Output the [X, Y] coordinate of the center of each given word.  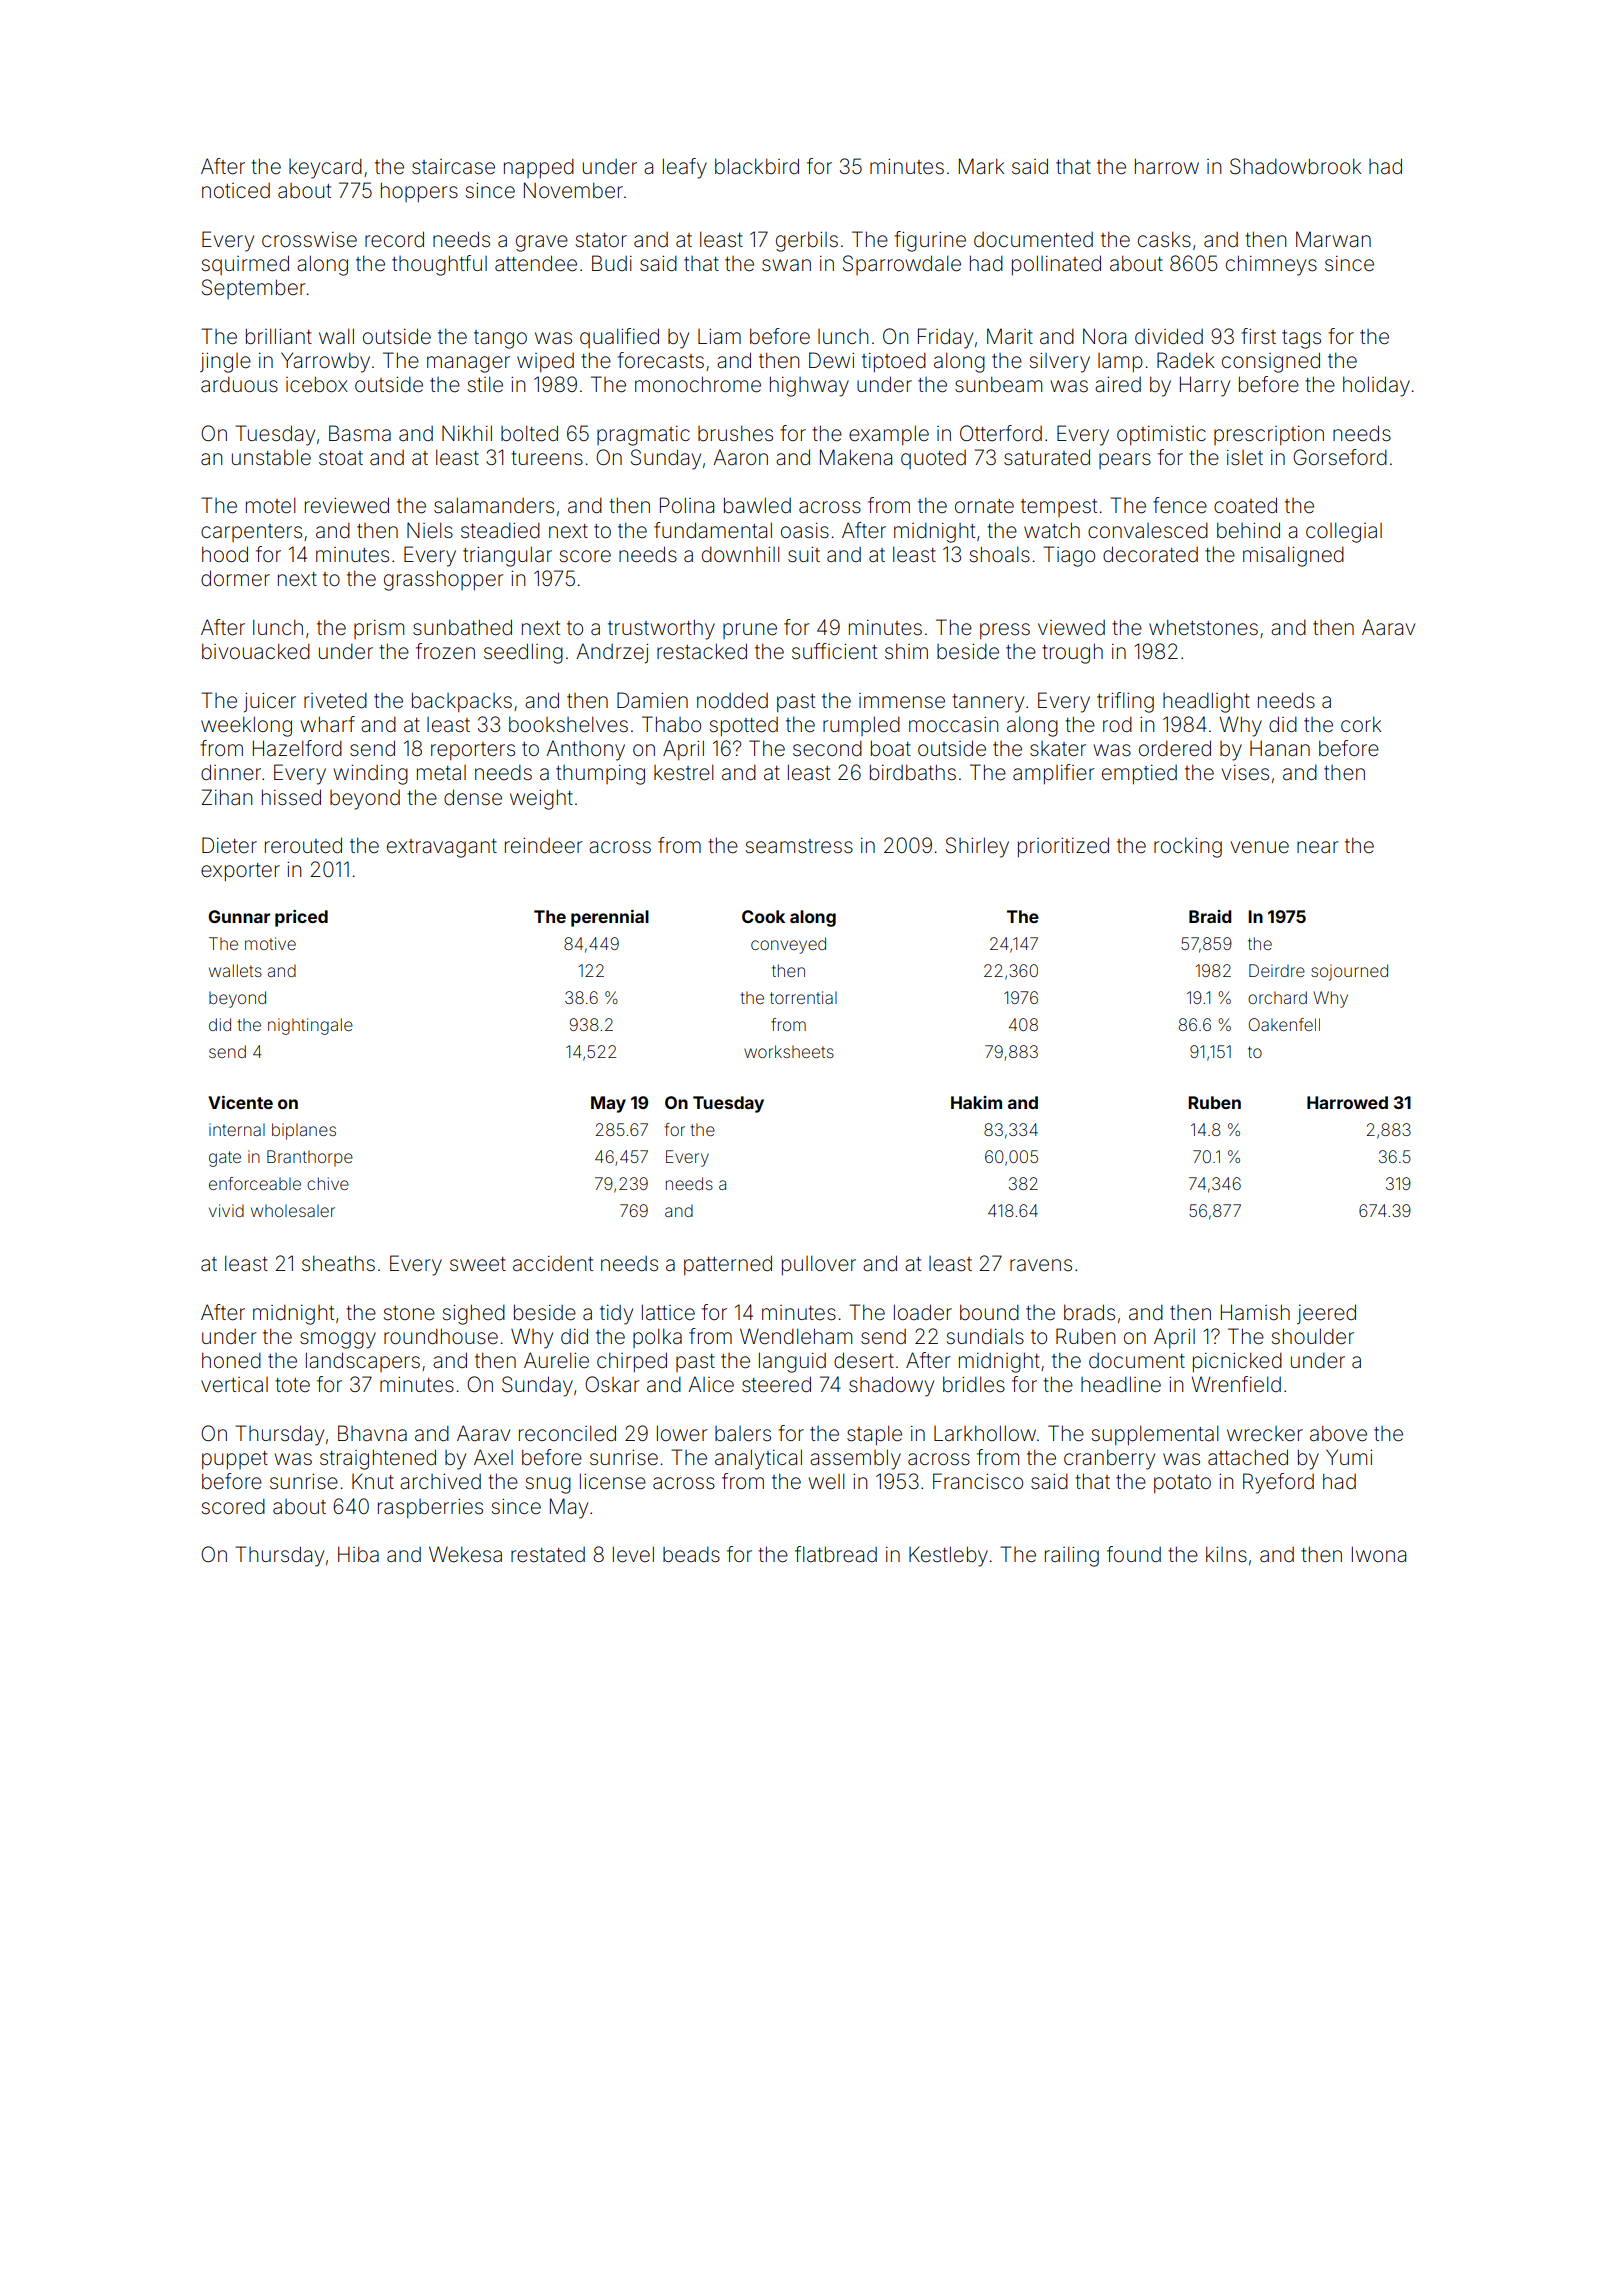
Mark [981, 166]
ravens [1041, 1265]
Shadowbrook [1295, 166]
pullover [819, 1265]
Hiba [358, 1554]
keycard [325, 169]
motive [270, 943]
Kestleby [948, 1556]
